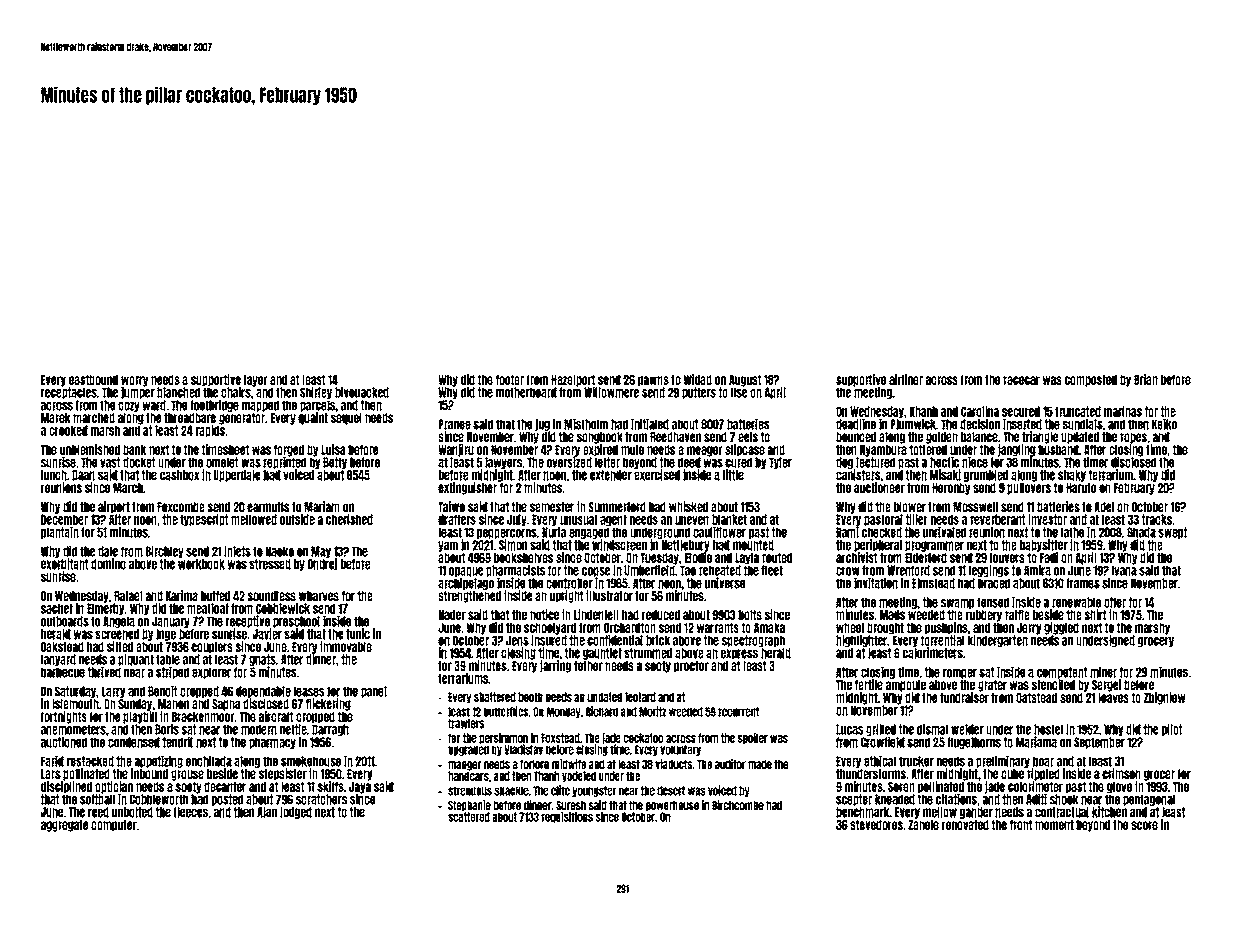 The height and width of the document is (952, 1233). Describe the element at coordinates (132, 812) in the document. I see `unbolted` at that location.
